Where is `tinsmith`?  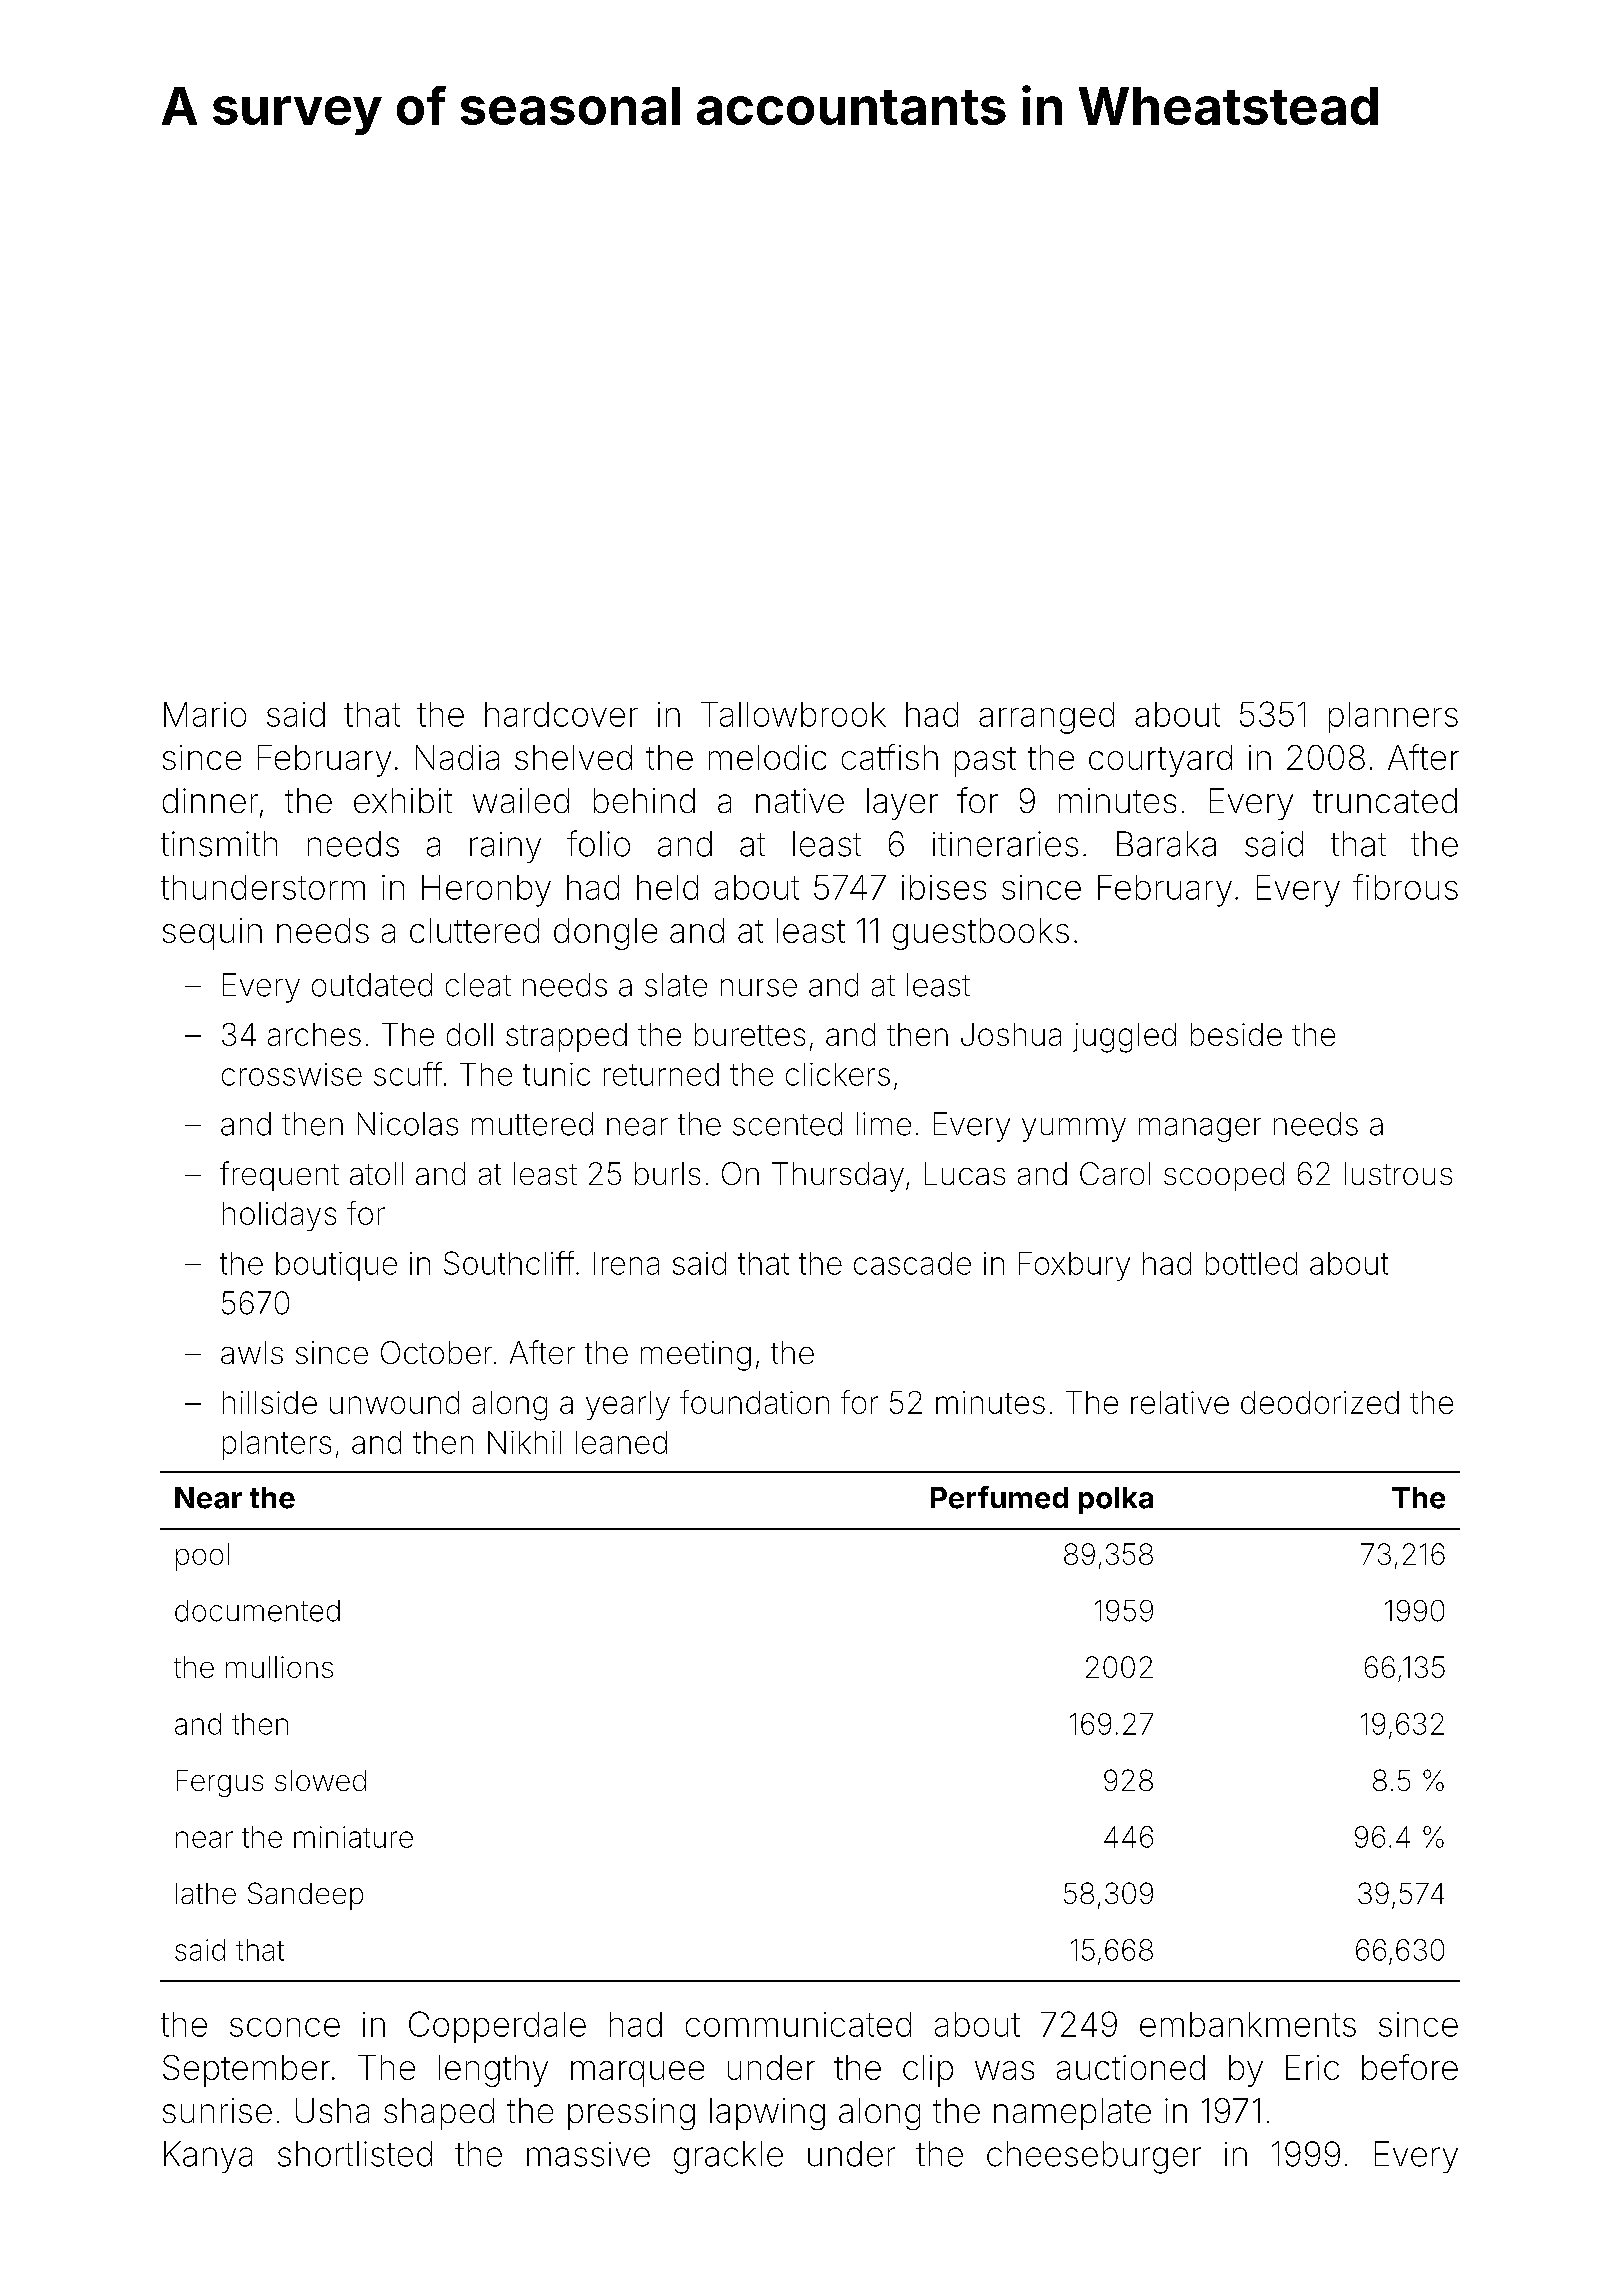 tinsmith is located at coordinates (219, 844).
